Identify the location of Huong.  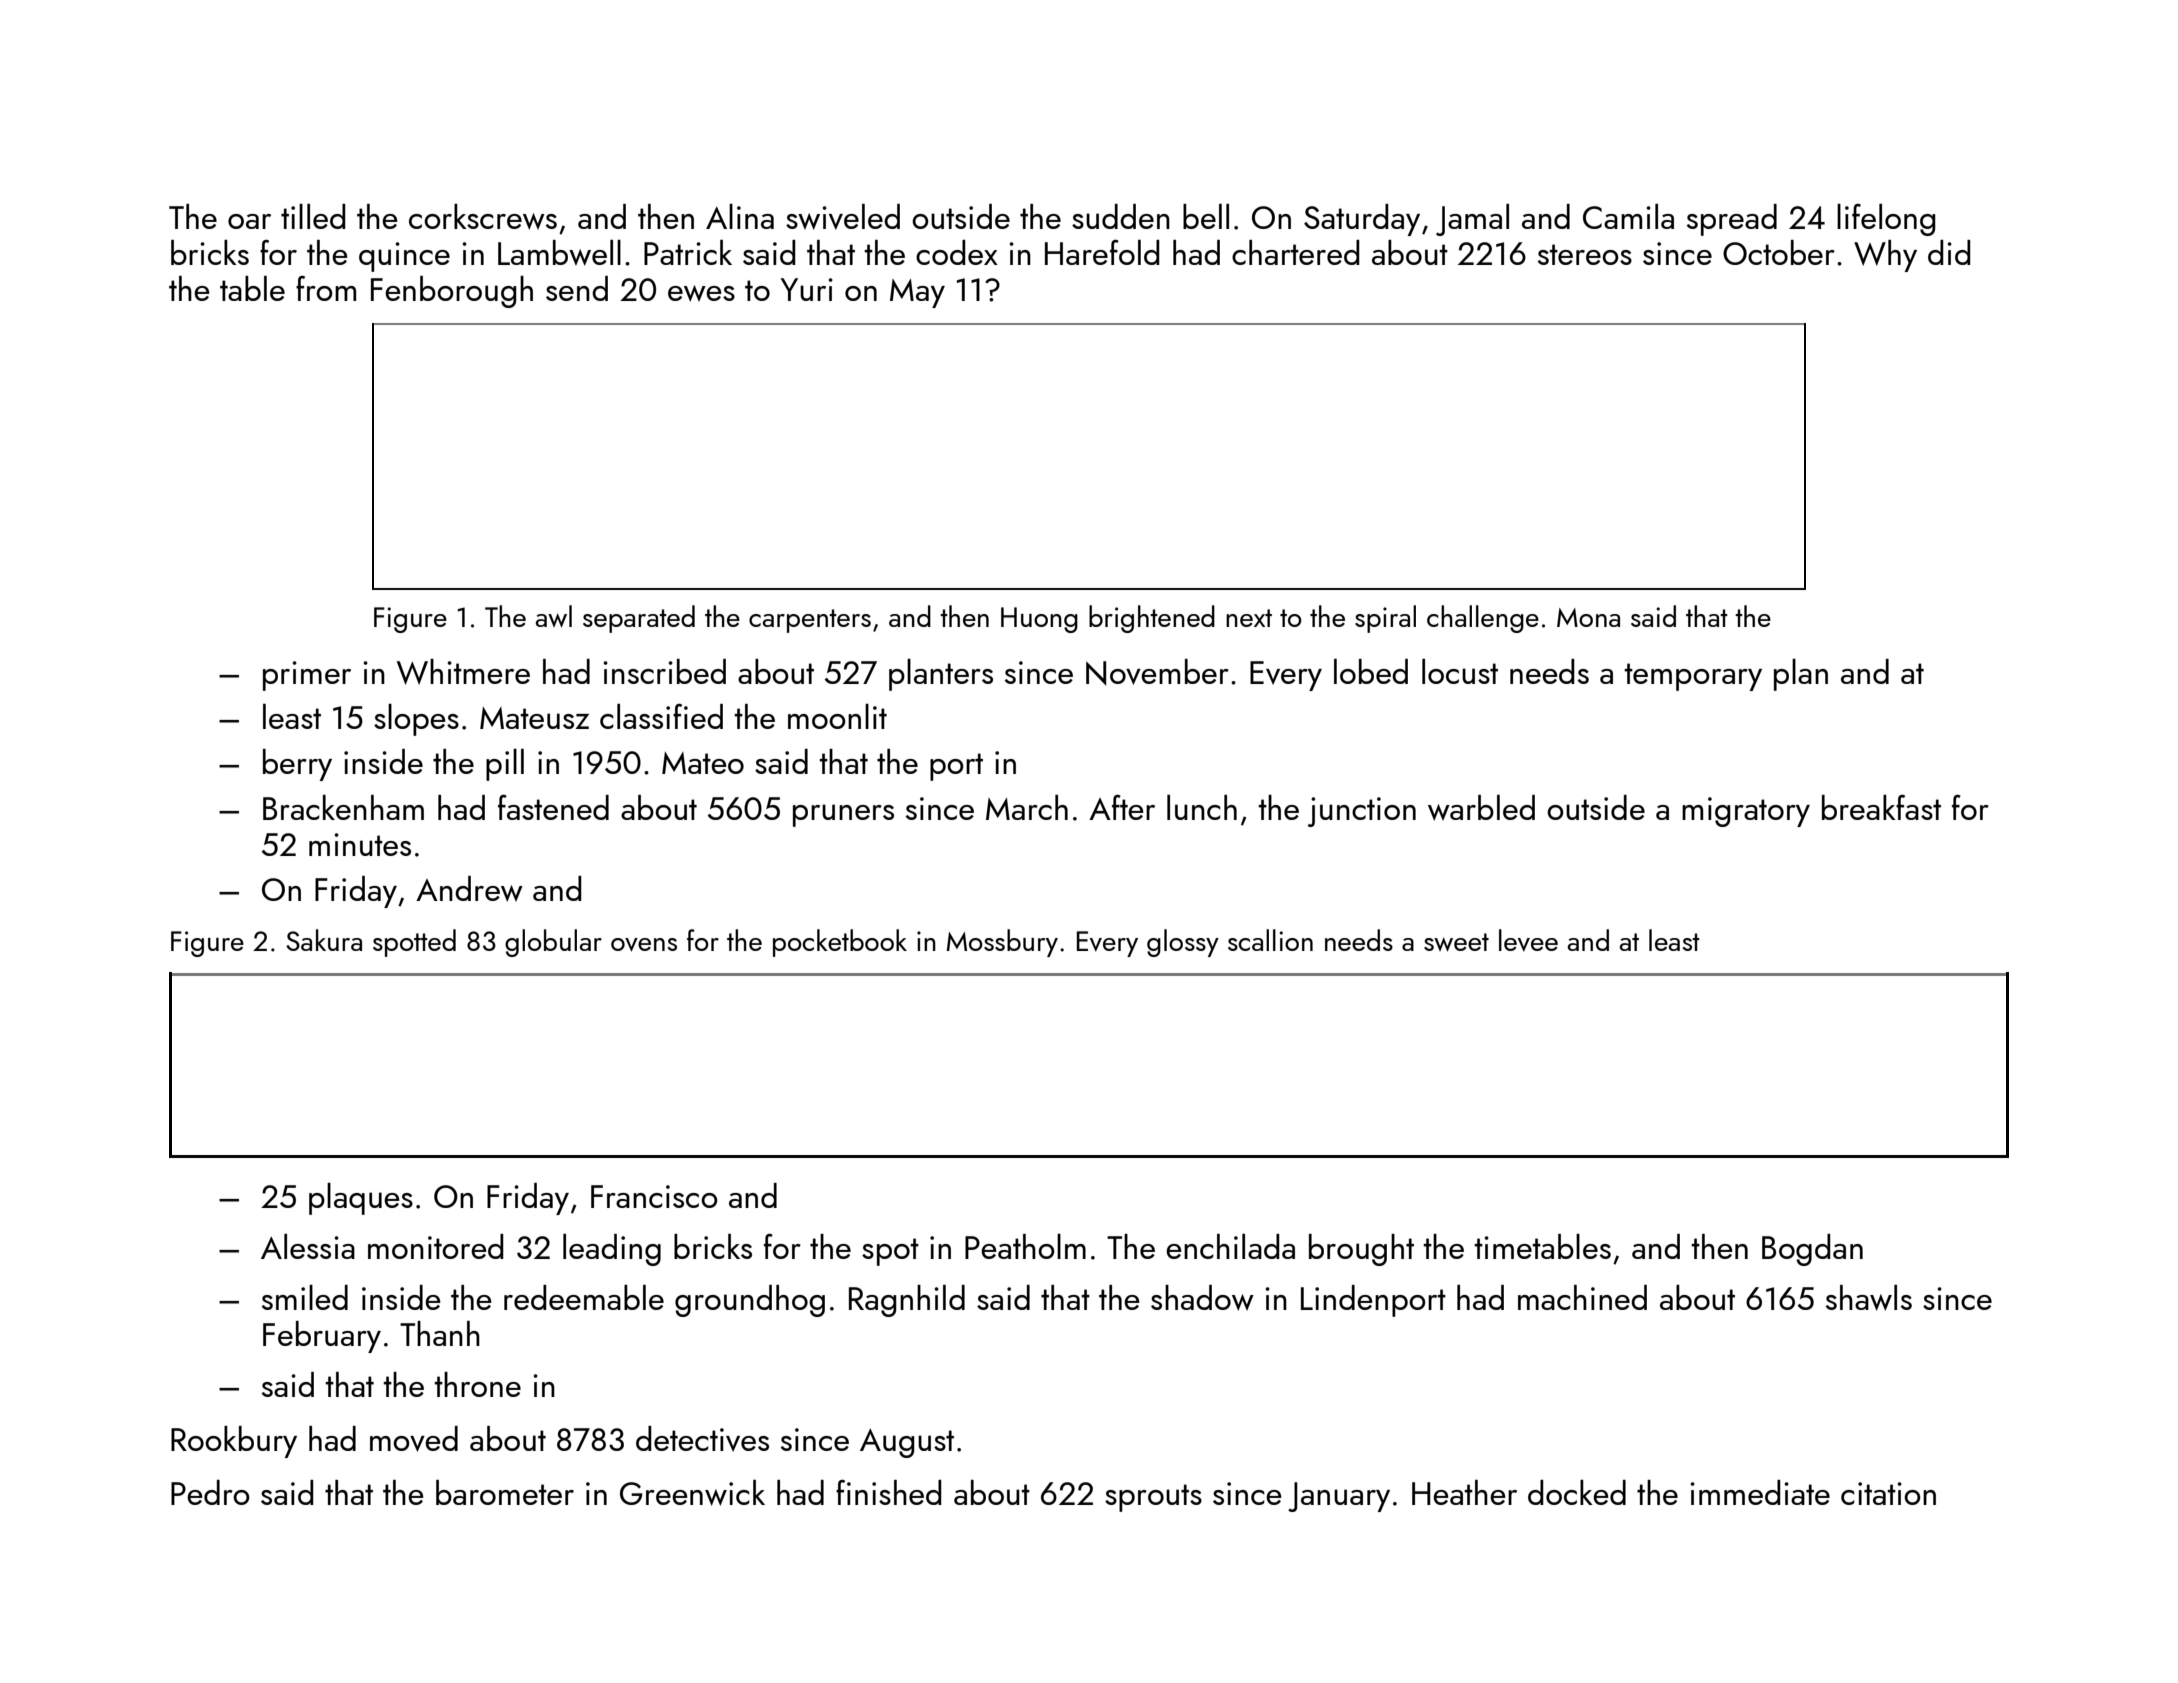
(1039, 620).
